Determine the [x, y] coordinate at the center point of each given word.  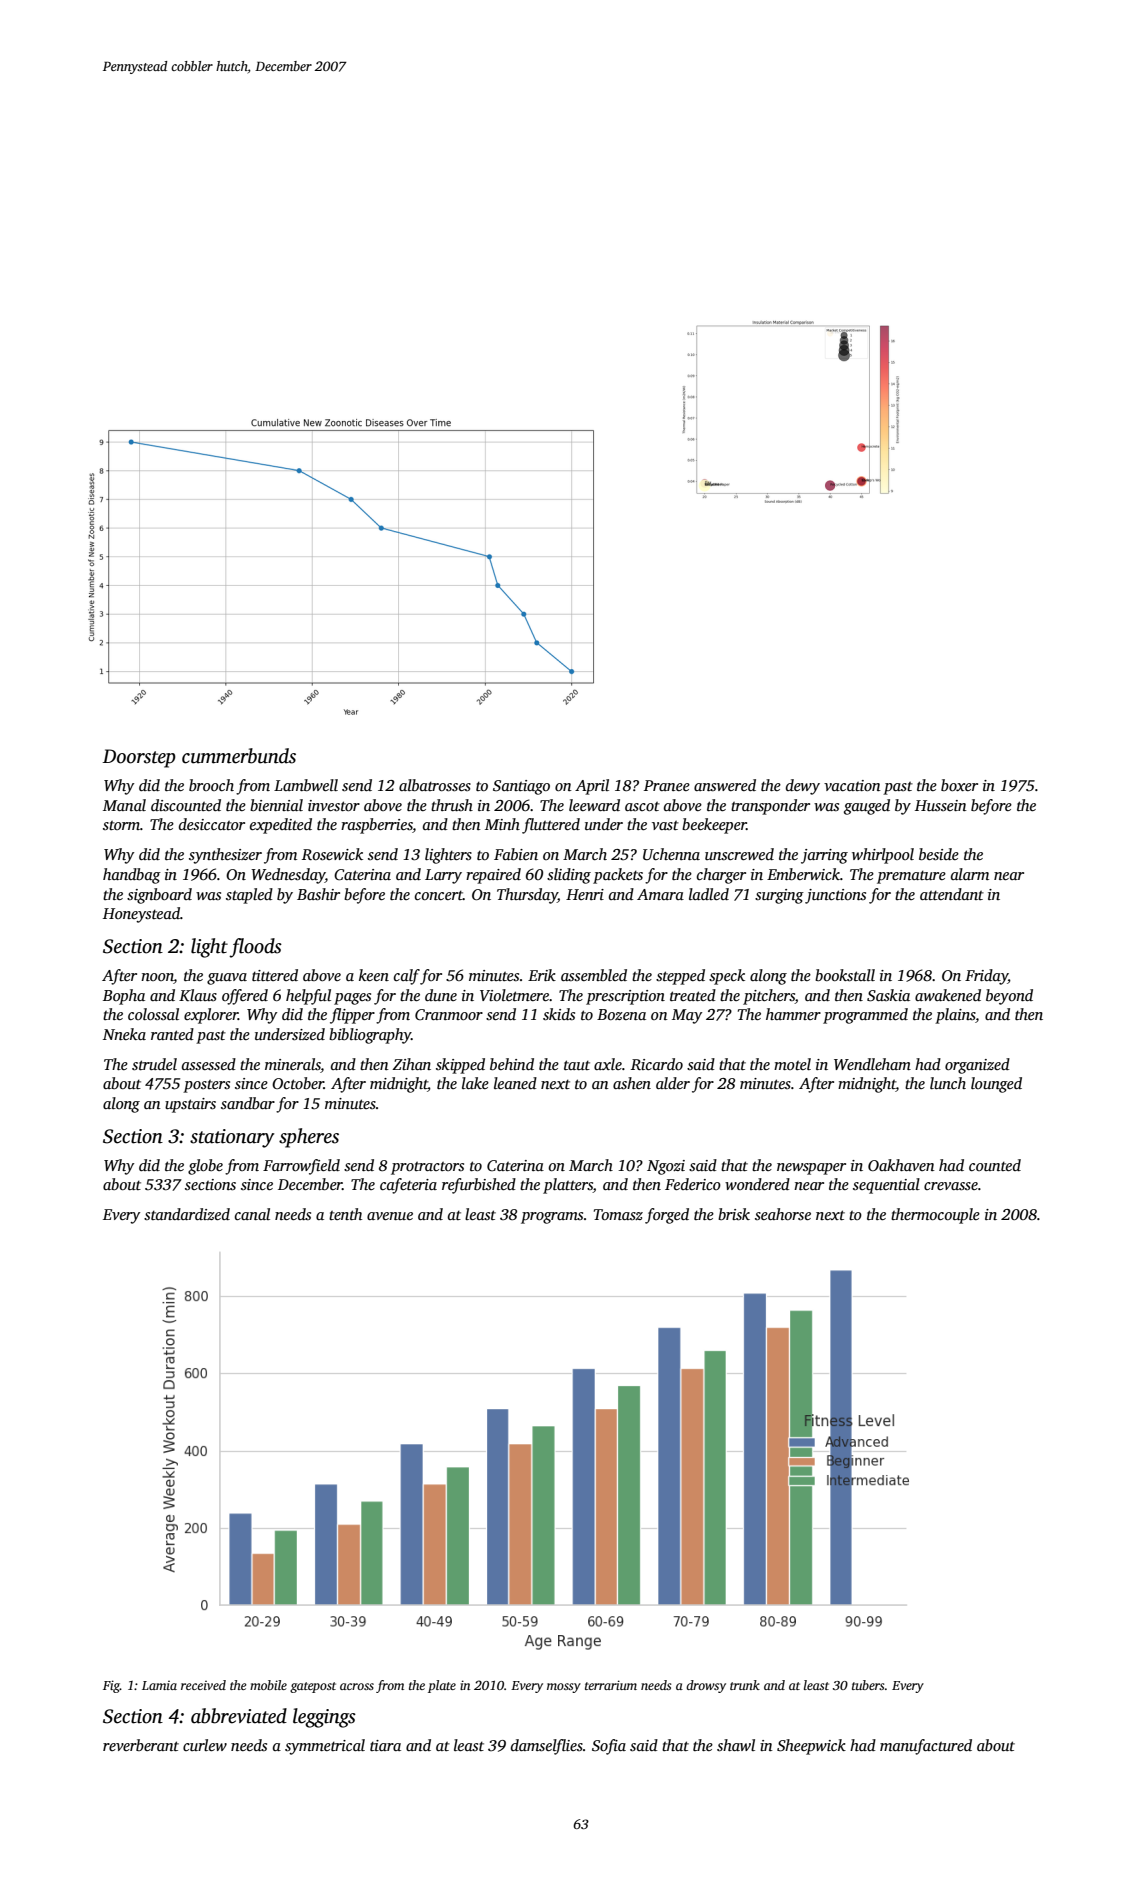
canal [252, 1214]
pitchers [769, 997]
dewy [803, 787]
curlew [205, 1745]
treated [693, 995]
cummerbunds [239, 756]
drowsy [706, 1686]
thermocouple [935, 1216]
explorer [211, 1016]
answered [725, 785]
